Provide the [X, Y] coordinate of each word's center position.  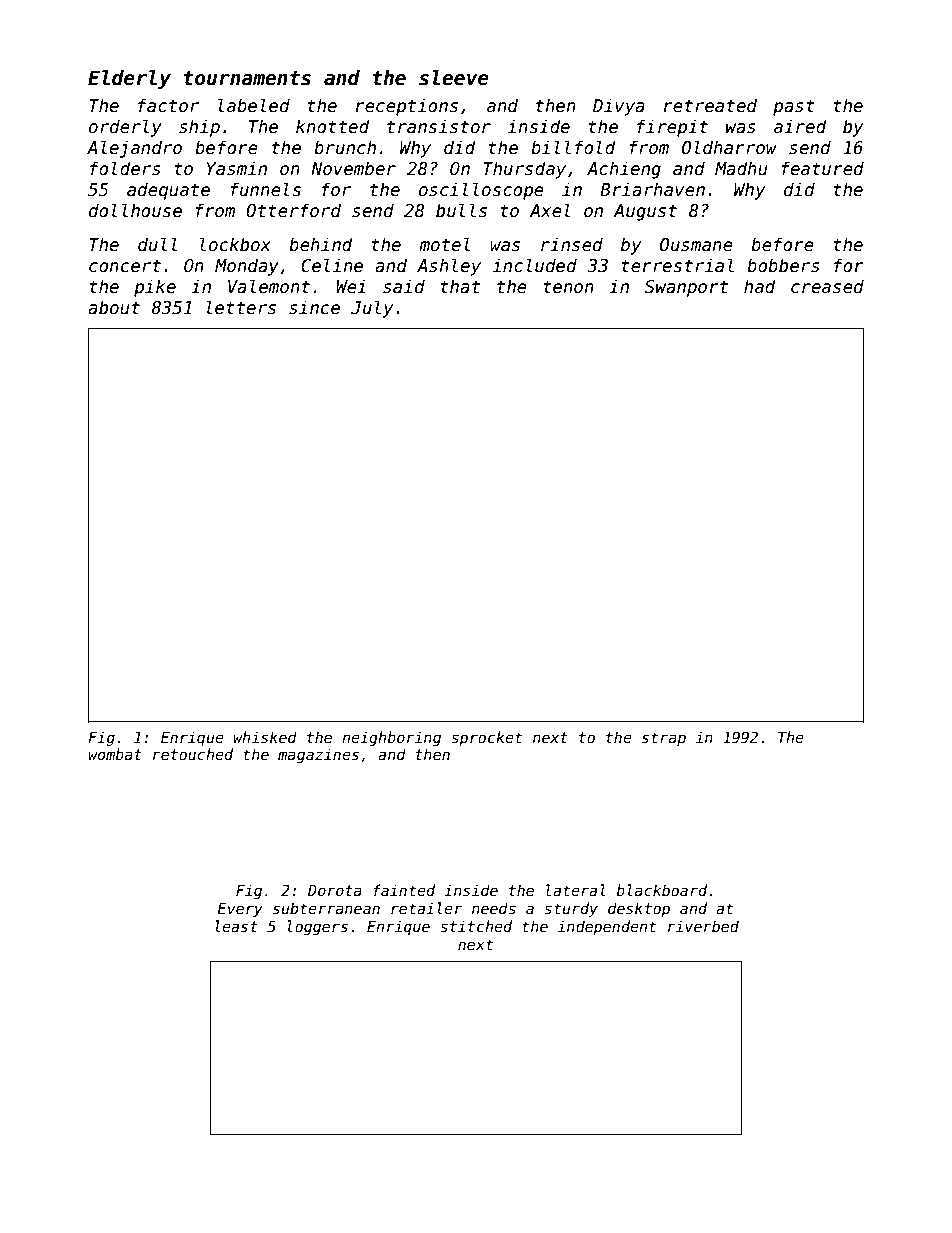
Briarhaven [652, 189]
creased [827, 286]
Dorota [335, 890]
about [114, 307]
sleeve [454, 78]
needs [494, 908]
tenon [568, 287]
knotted [333, 126]
